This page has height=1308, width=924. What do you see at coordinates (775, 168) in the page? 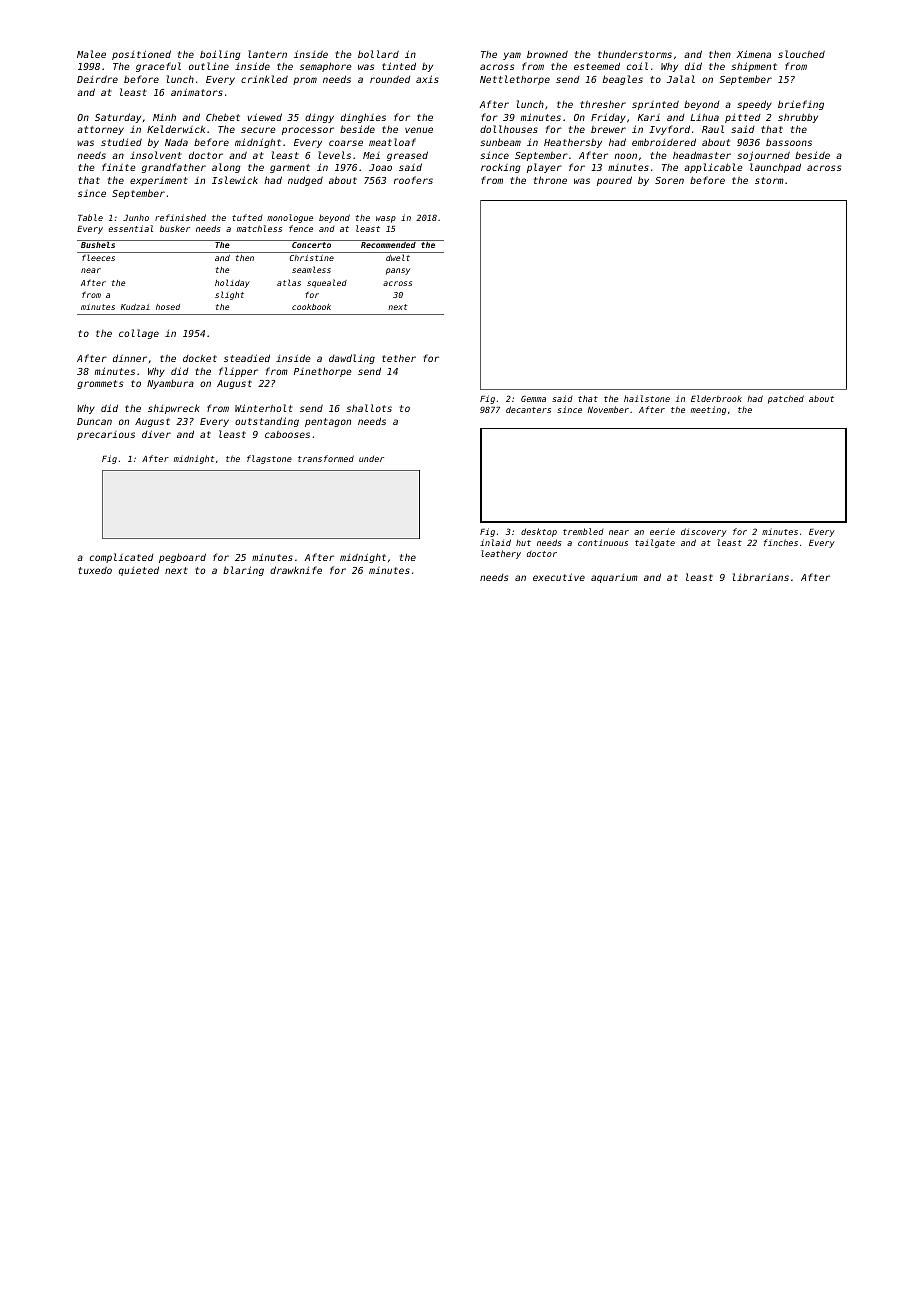
I see `launchpad` at bounding box center [775, 168].
